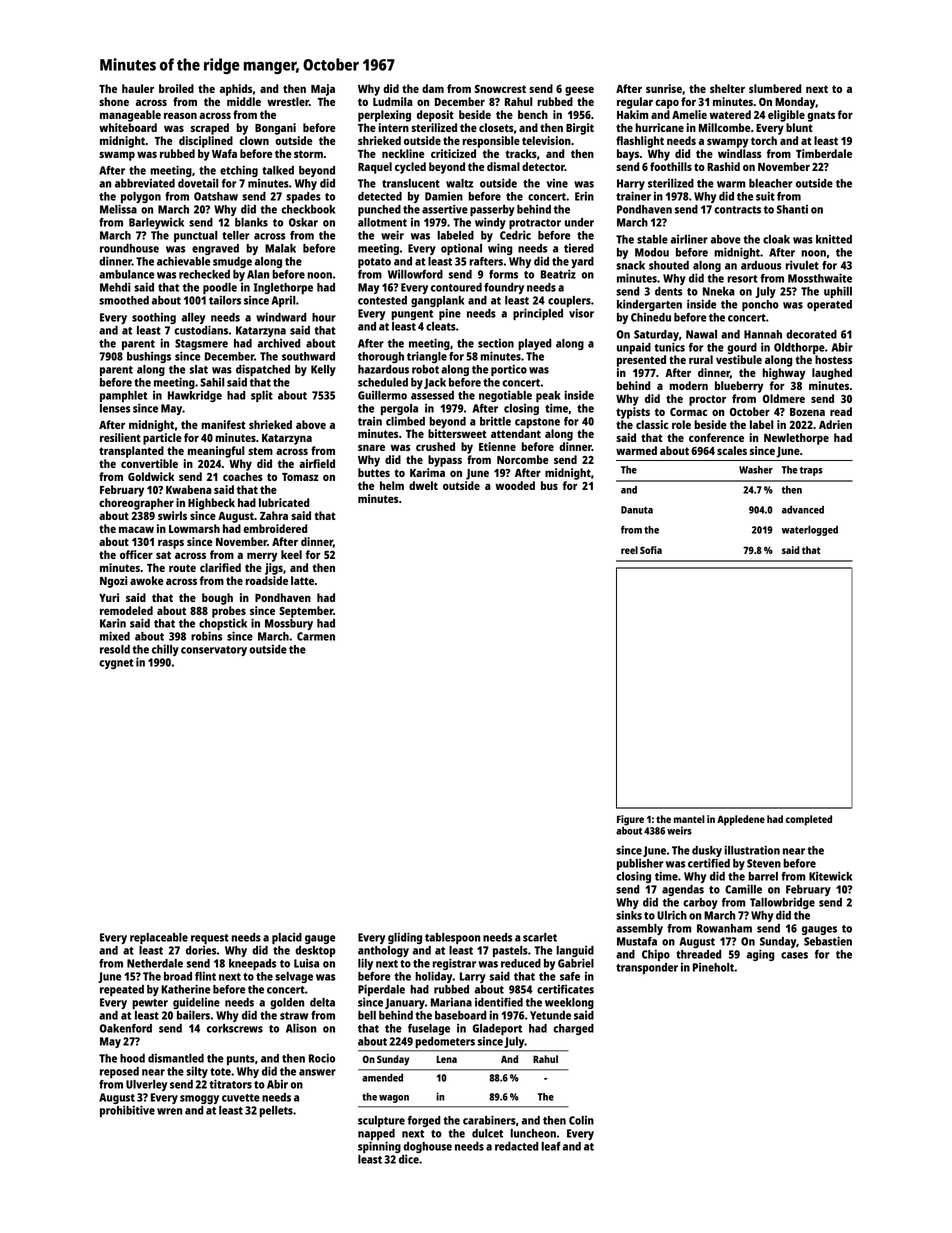 This document has height=1233, width=952. Describe the element at coordinates (630, 820) in the document. I see `Figure` at that location.
